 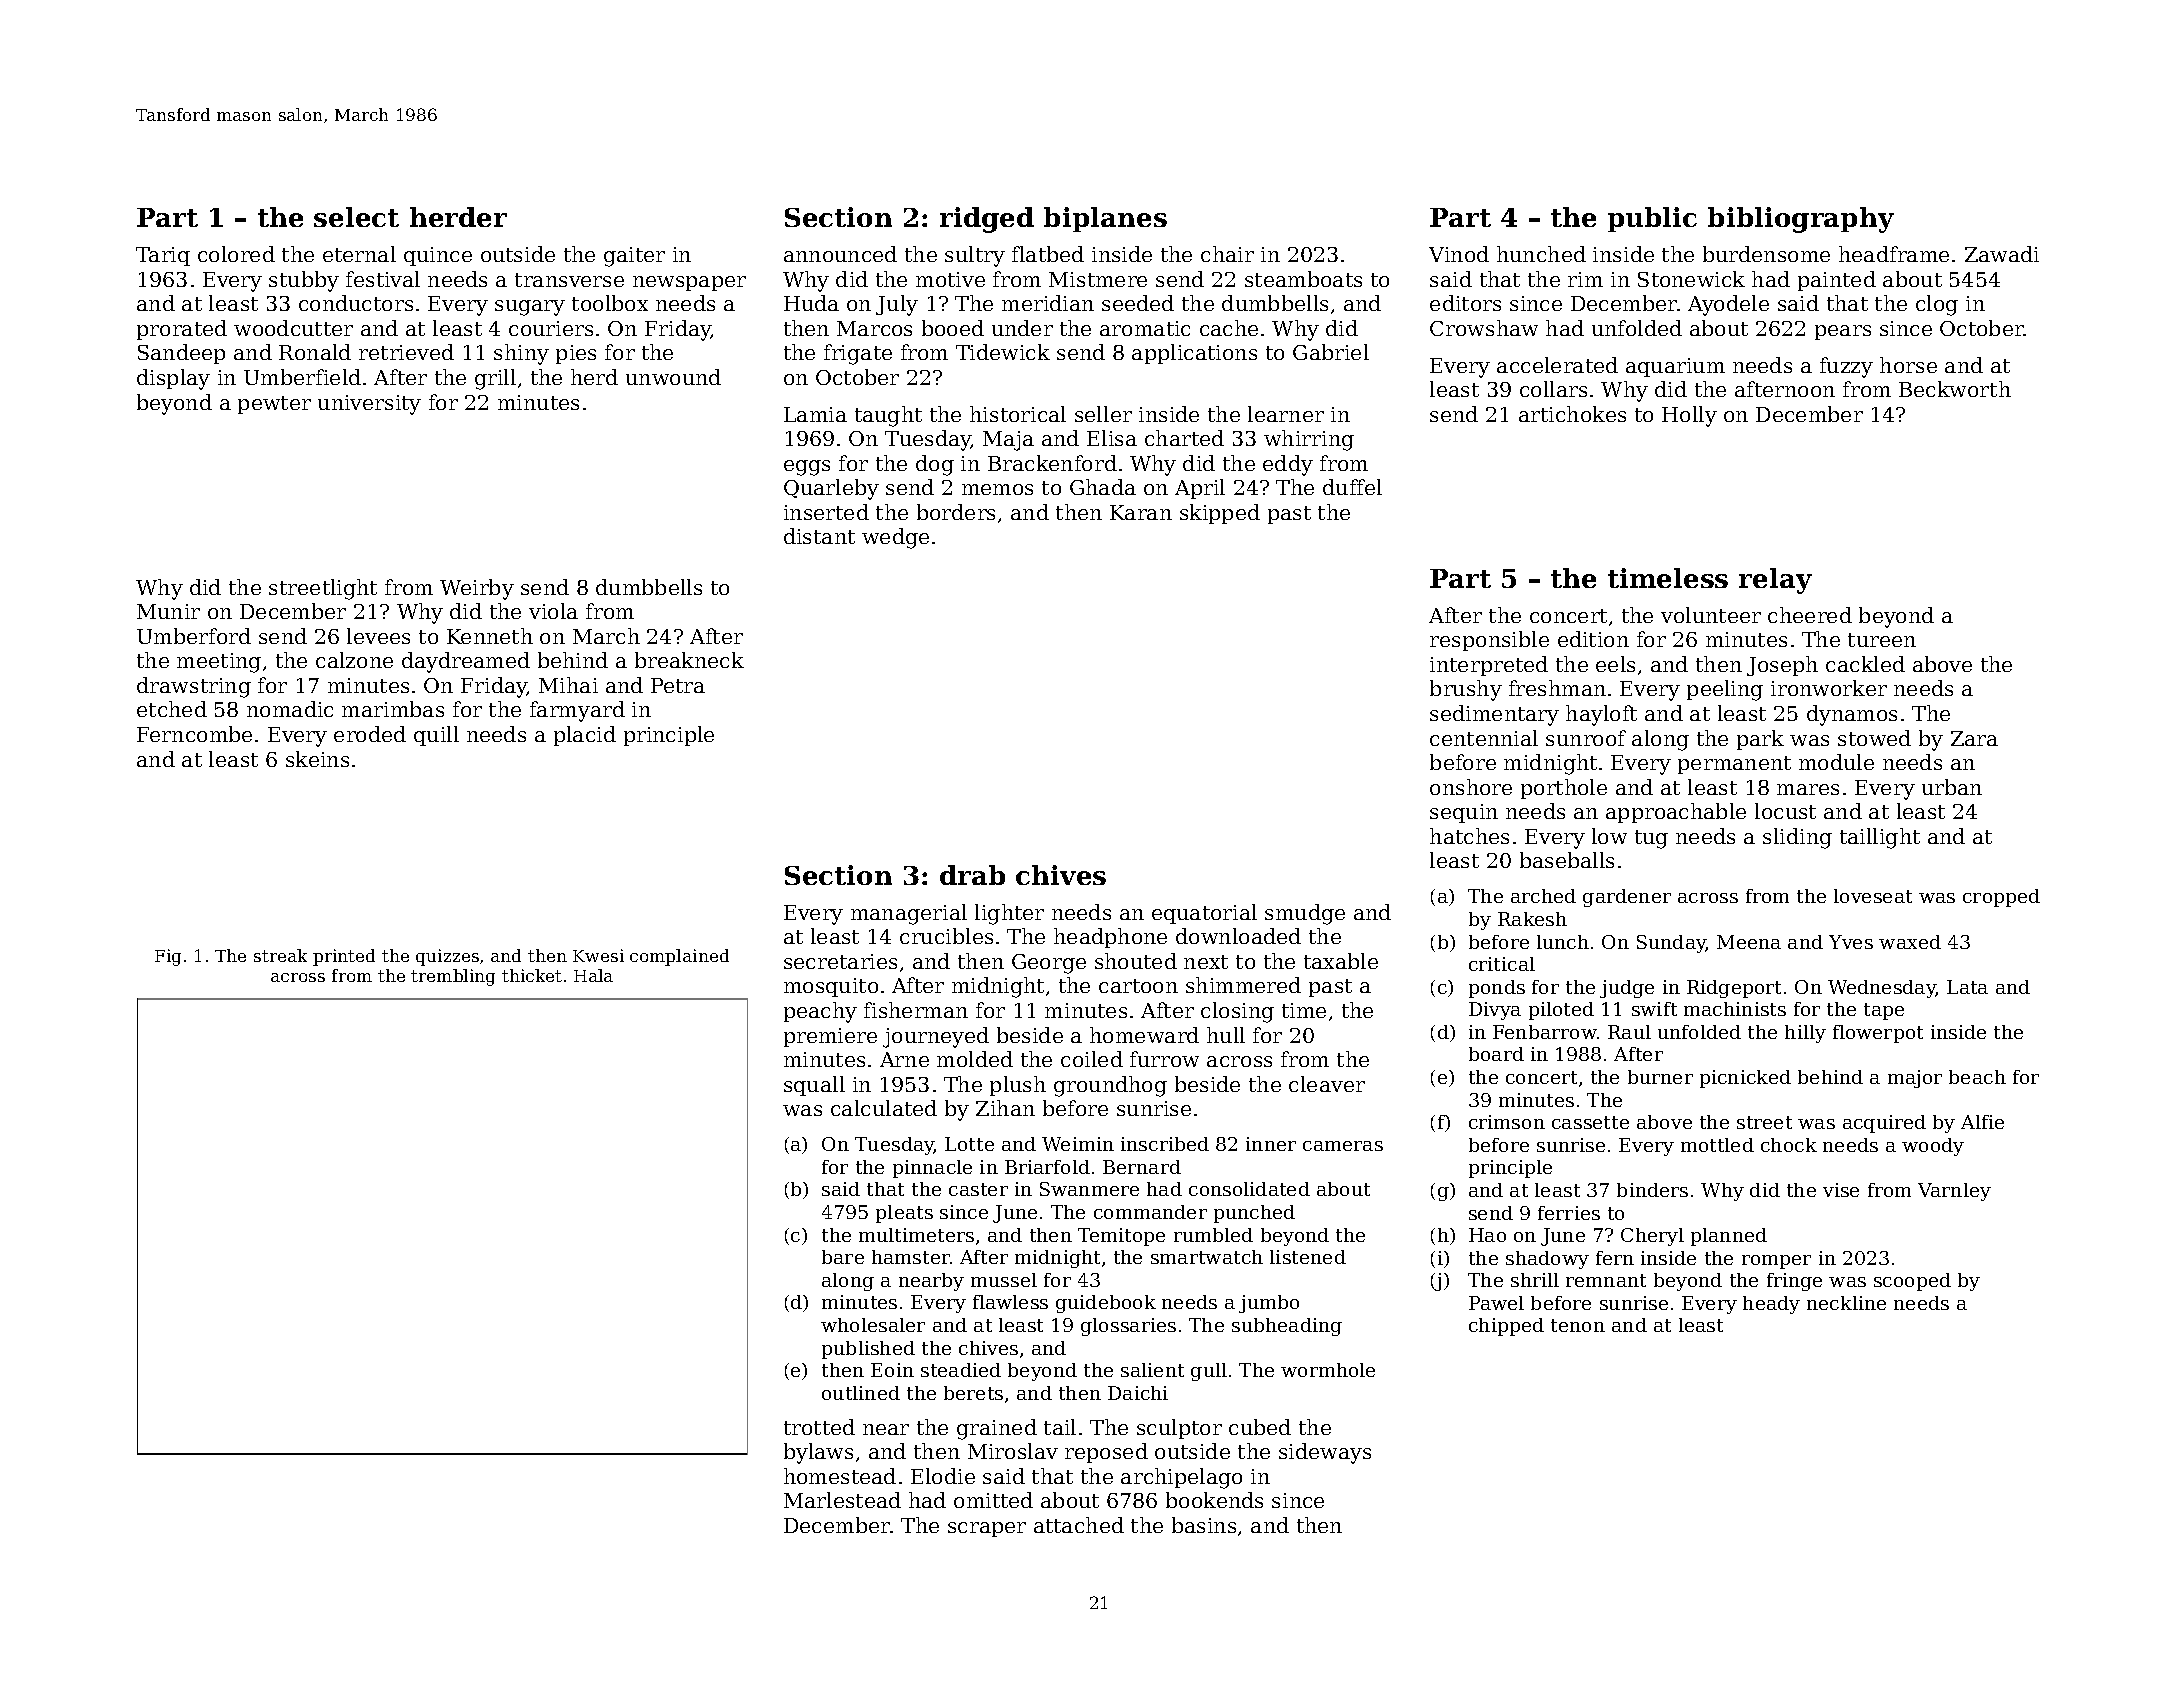 I want to click on dog, so click(x=935, y=465).
